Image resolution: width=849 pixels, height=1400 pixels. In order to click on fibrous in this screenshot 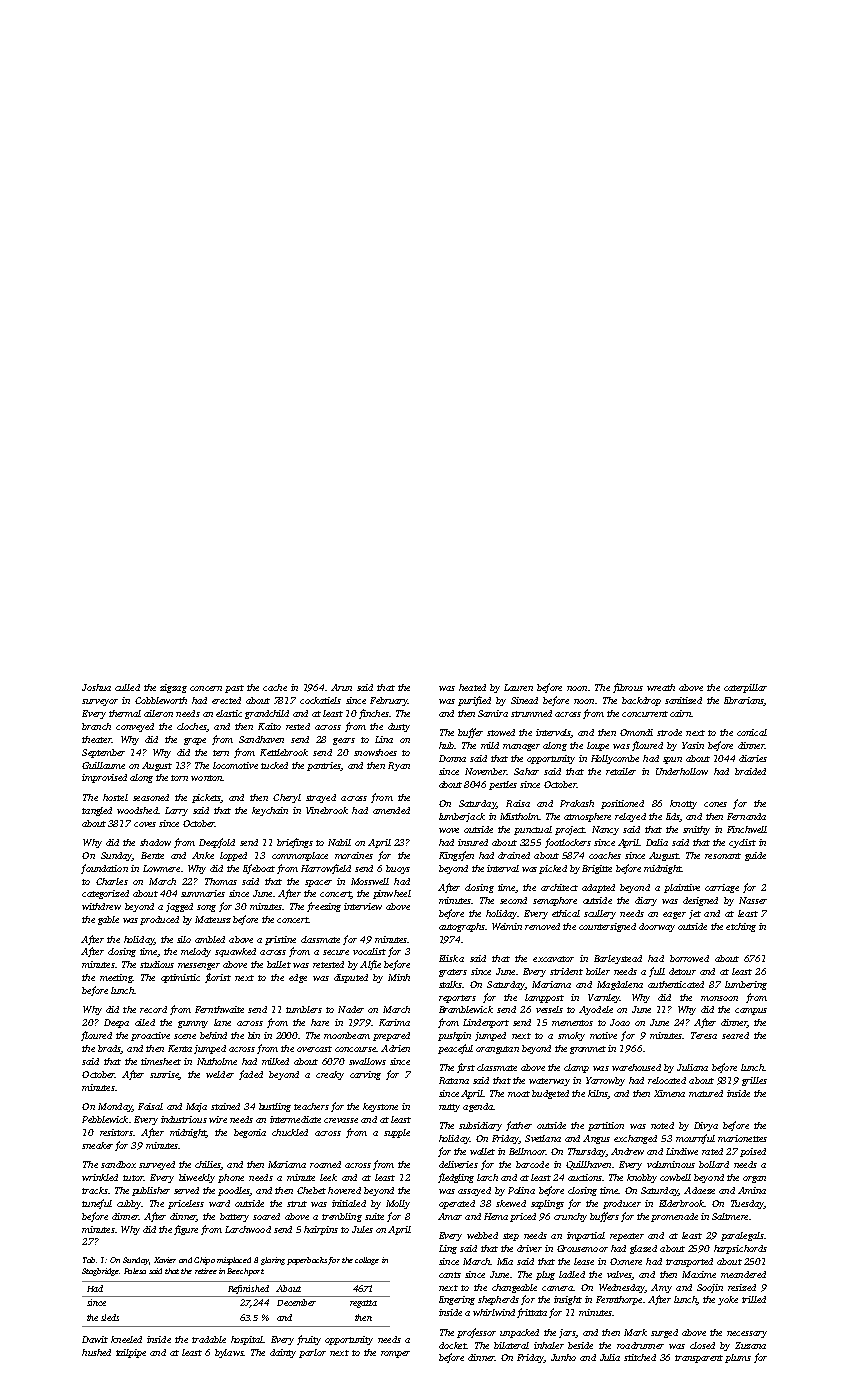, I will do `click(628, 688)`.
